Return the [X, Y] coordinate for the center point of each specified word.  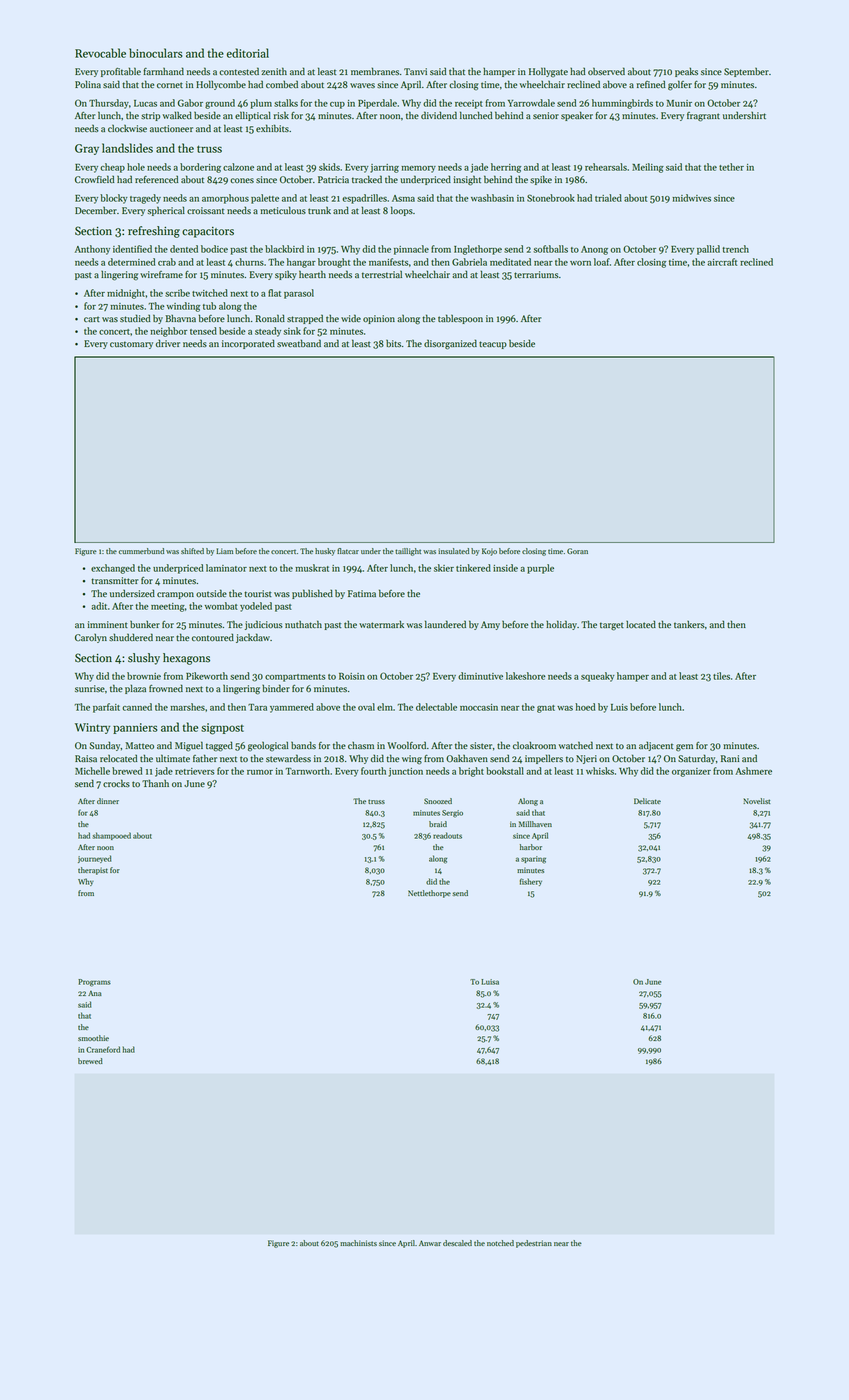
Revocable [100, 53]
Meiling [648, 168]
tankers [689, 624]
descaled [457, 1243]
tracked [367, 179]
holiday [561, 625]
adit [99, 606]
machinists [358, 1243]
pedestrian [534, 1244]
